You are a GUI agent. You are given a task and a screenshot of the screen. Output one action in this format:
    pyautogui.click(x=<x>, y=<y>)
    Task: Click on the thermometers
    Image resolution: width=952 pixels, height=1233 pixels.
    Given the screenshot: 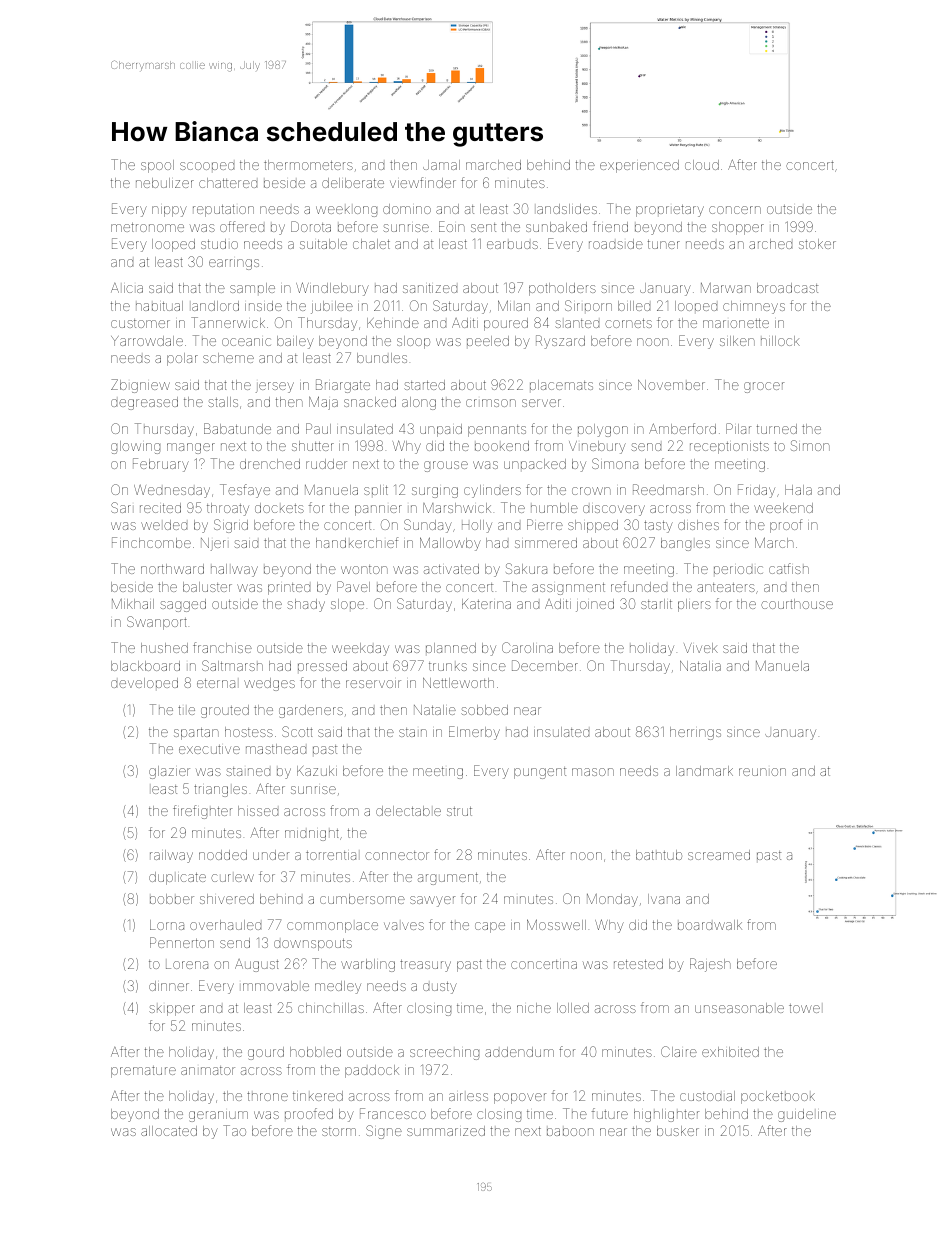 What is the action you would take?
    pyautogui.click(x=308, y=165)
